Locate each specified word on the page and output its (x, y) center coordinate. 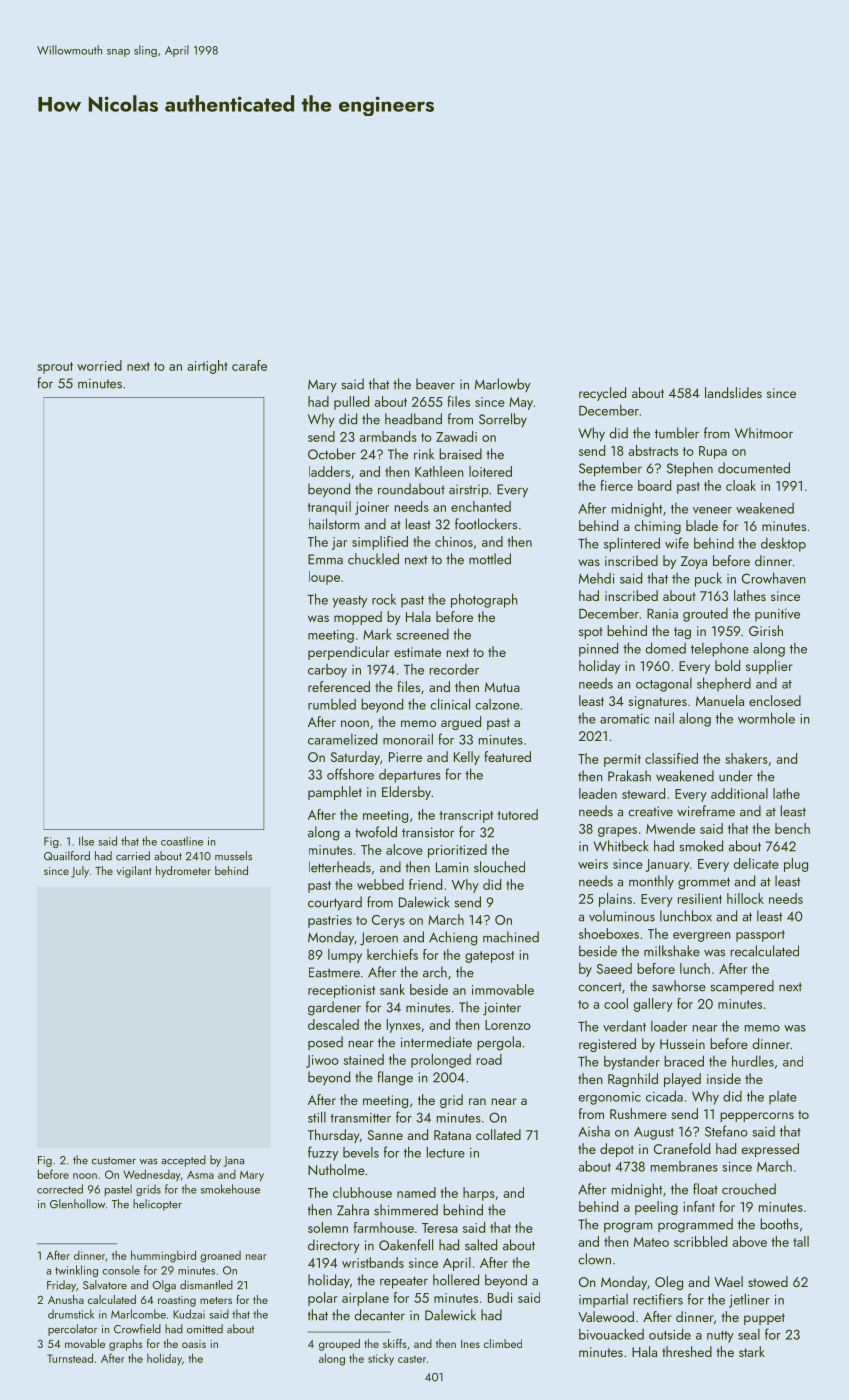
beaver (435, 384)
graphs (126, 1345)
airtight (207, 367)
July (80, 872)
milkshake (672, 951)
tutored (517, 814)
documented (754, 468)
